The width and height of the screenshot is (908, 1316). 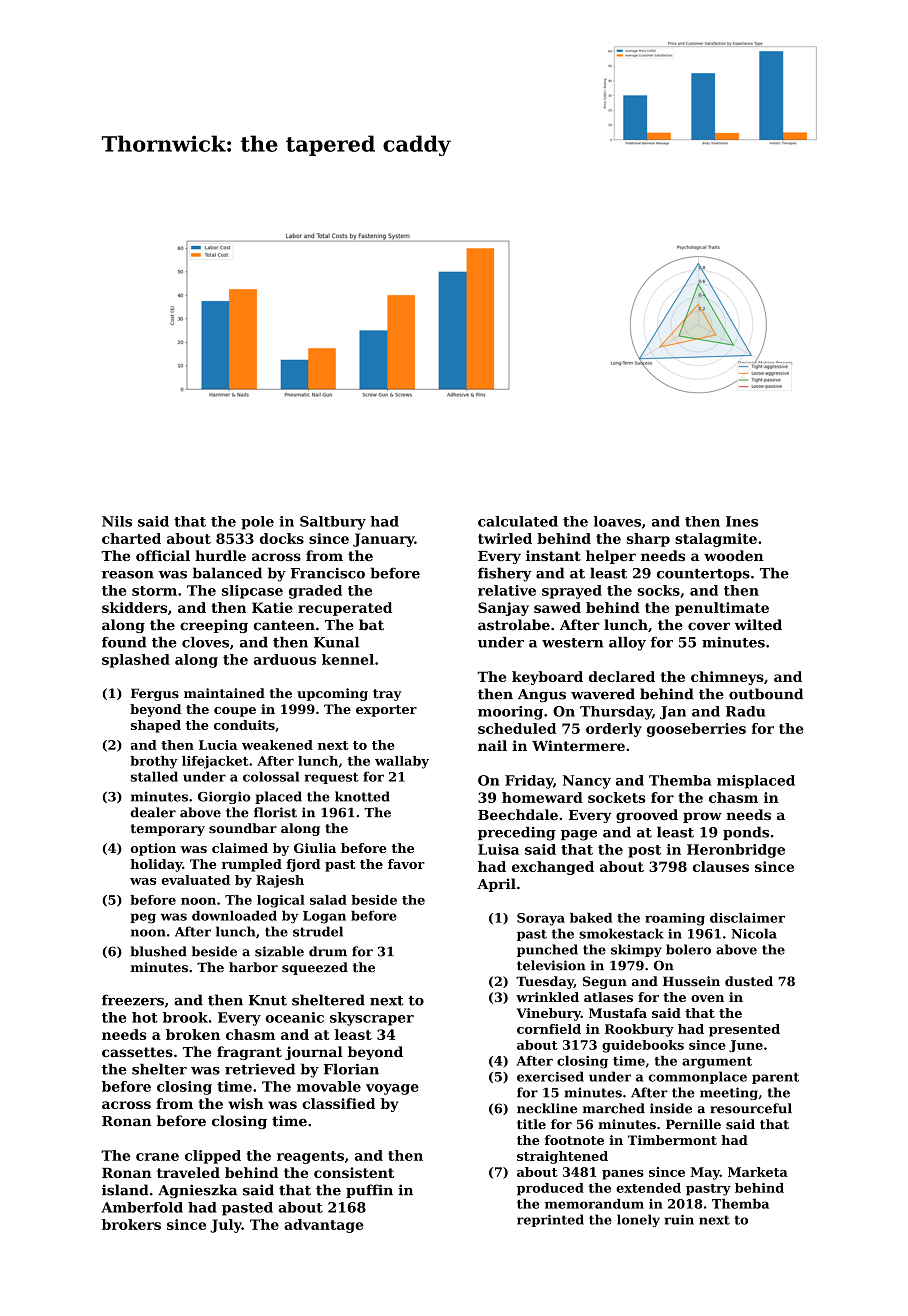 I want to click on Segun, so click(x=605, y=982).
